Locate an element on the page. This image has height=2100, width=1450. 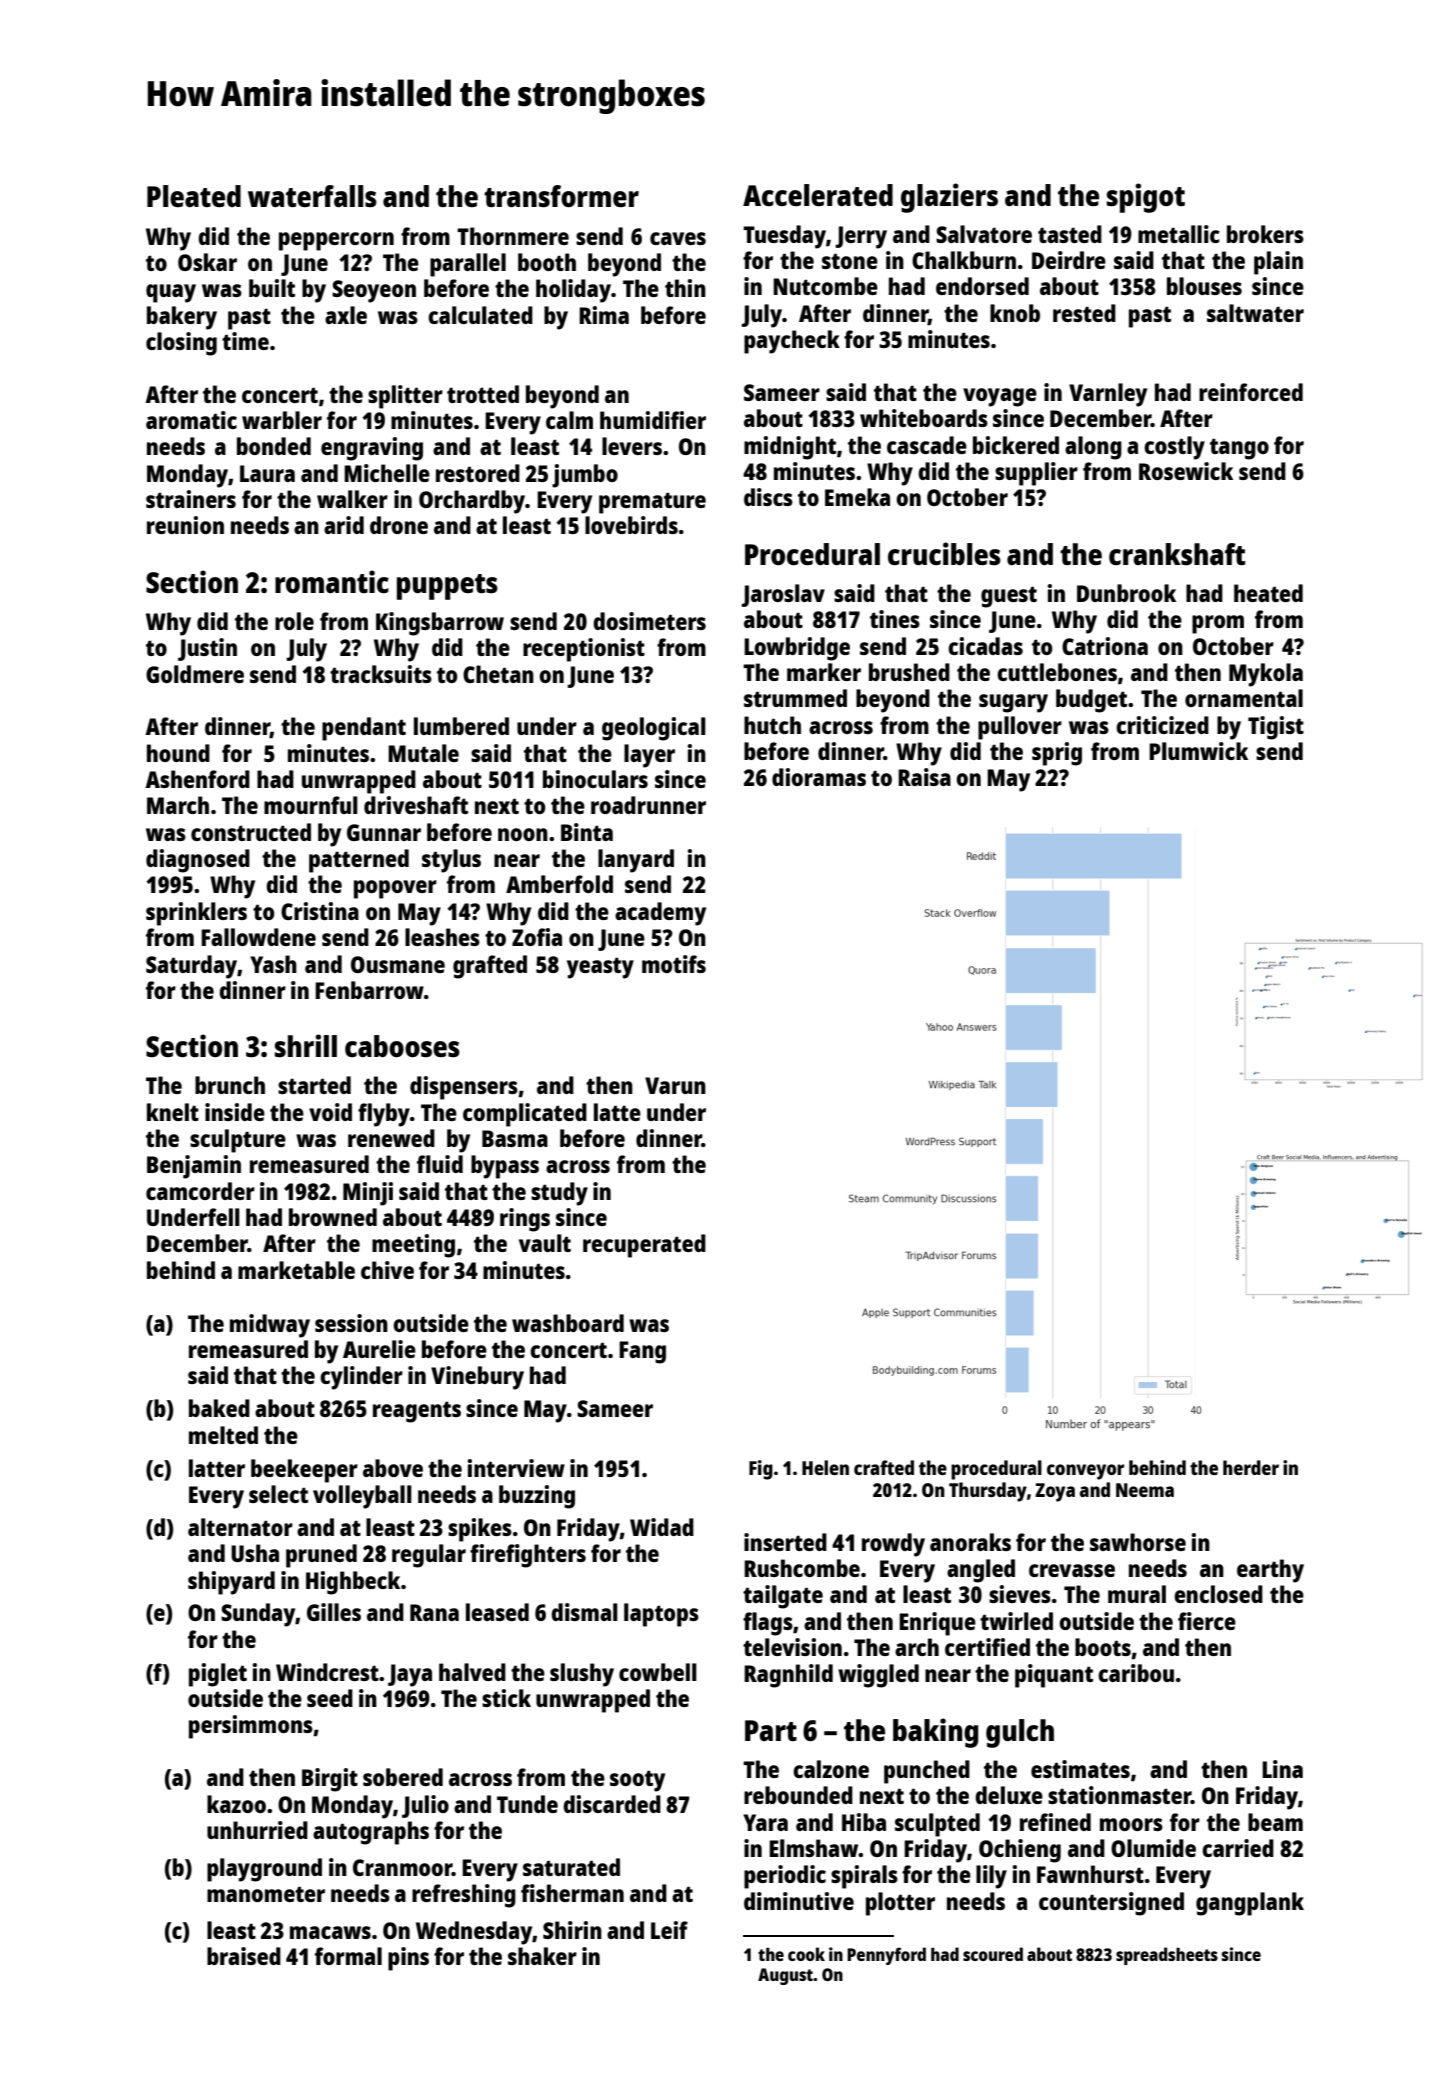
trotted is located at coordinates (483, 394).
